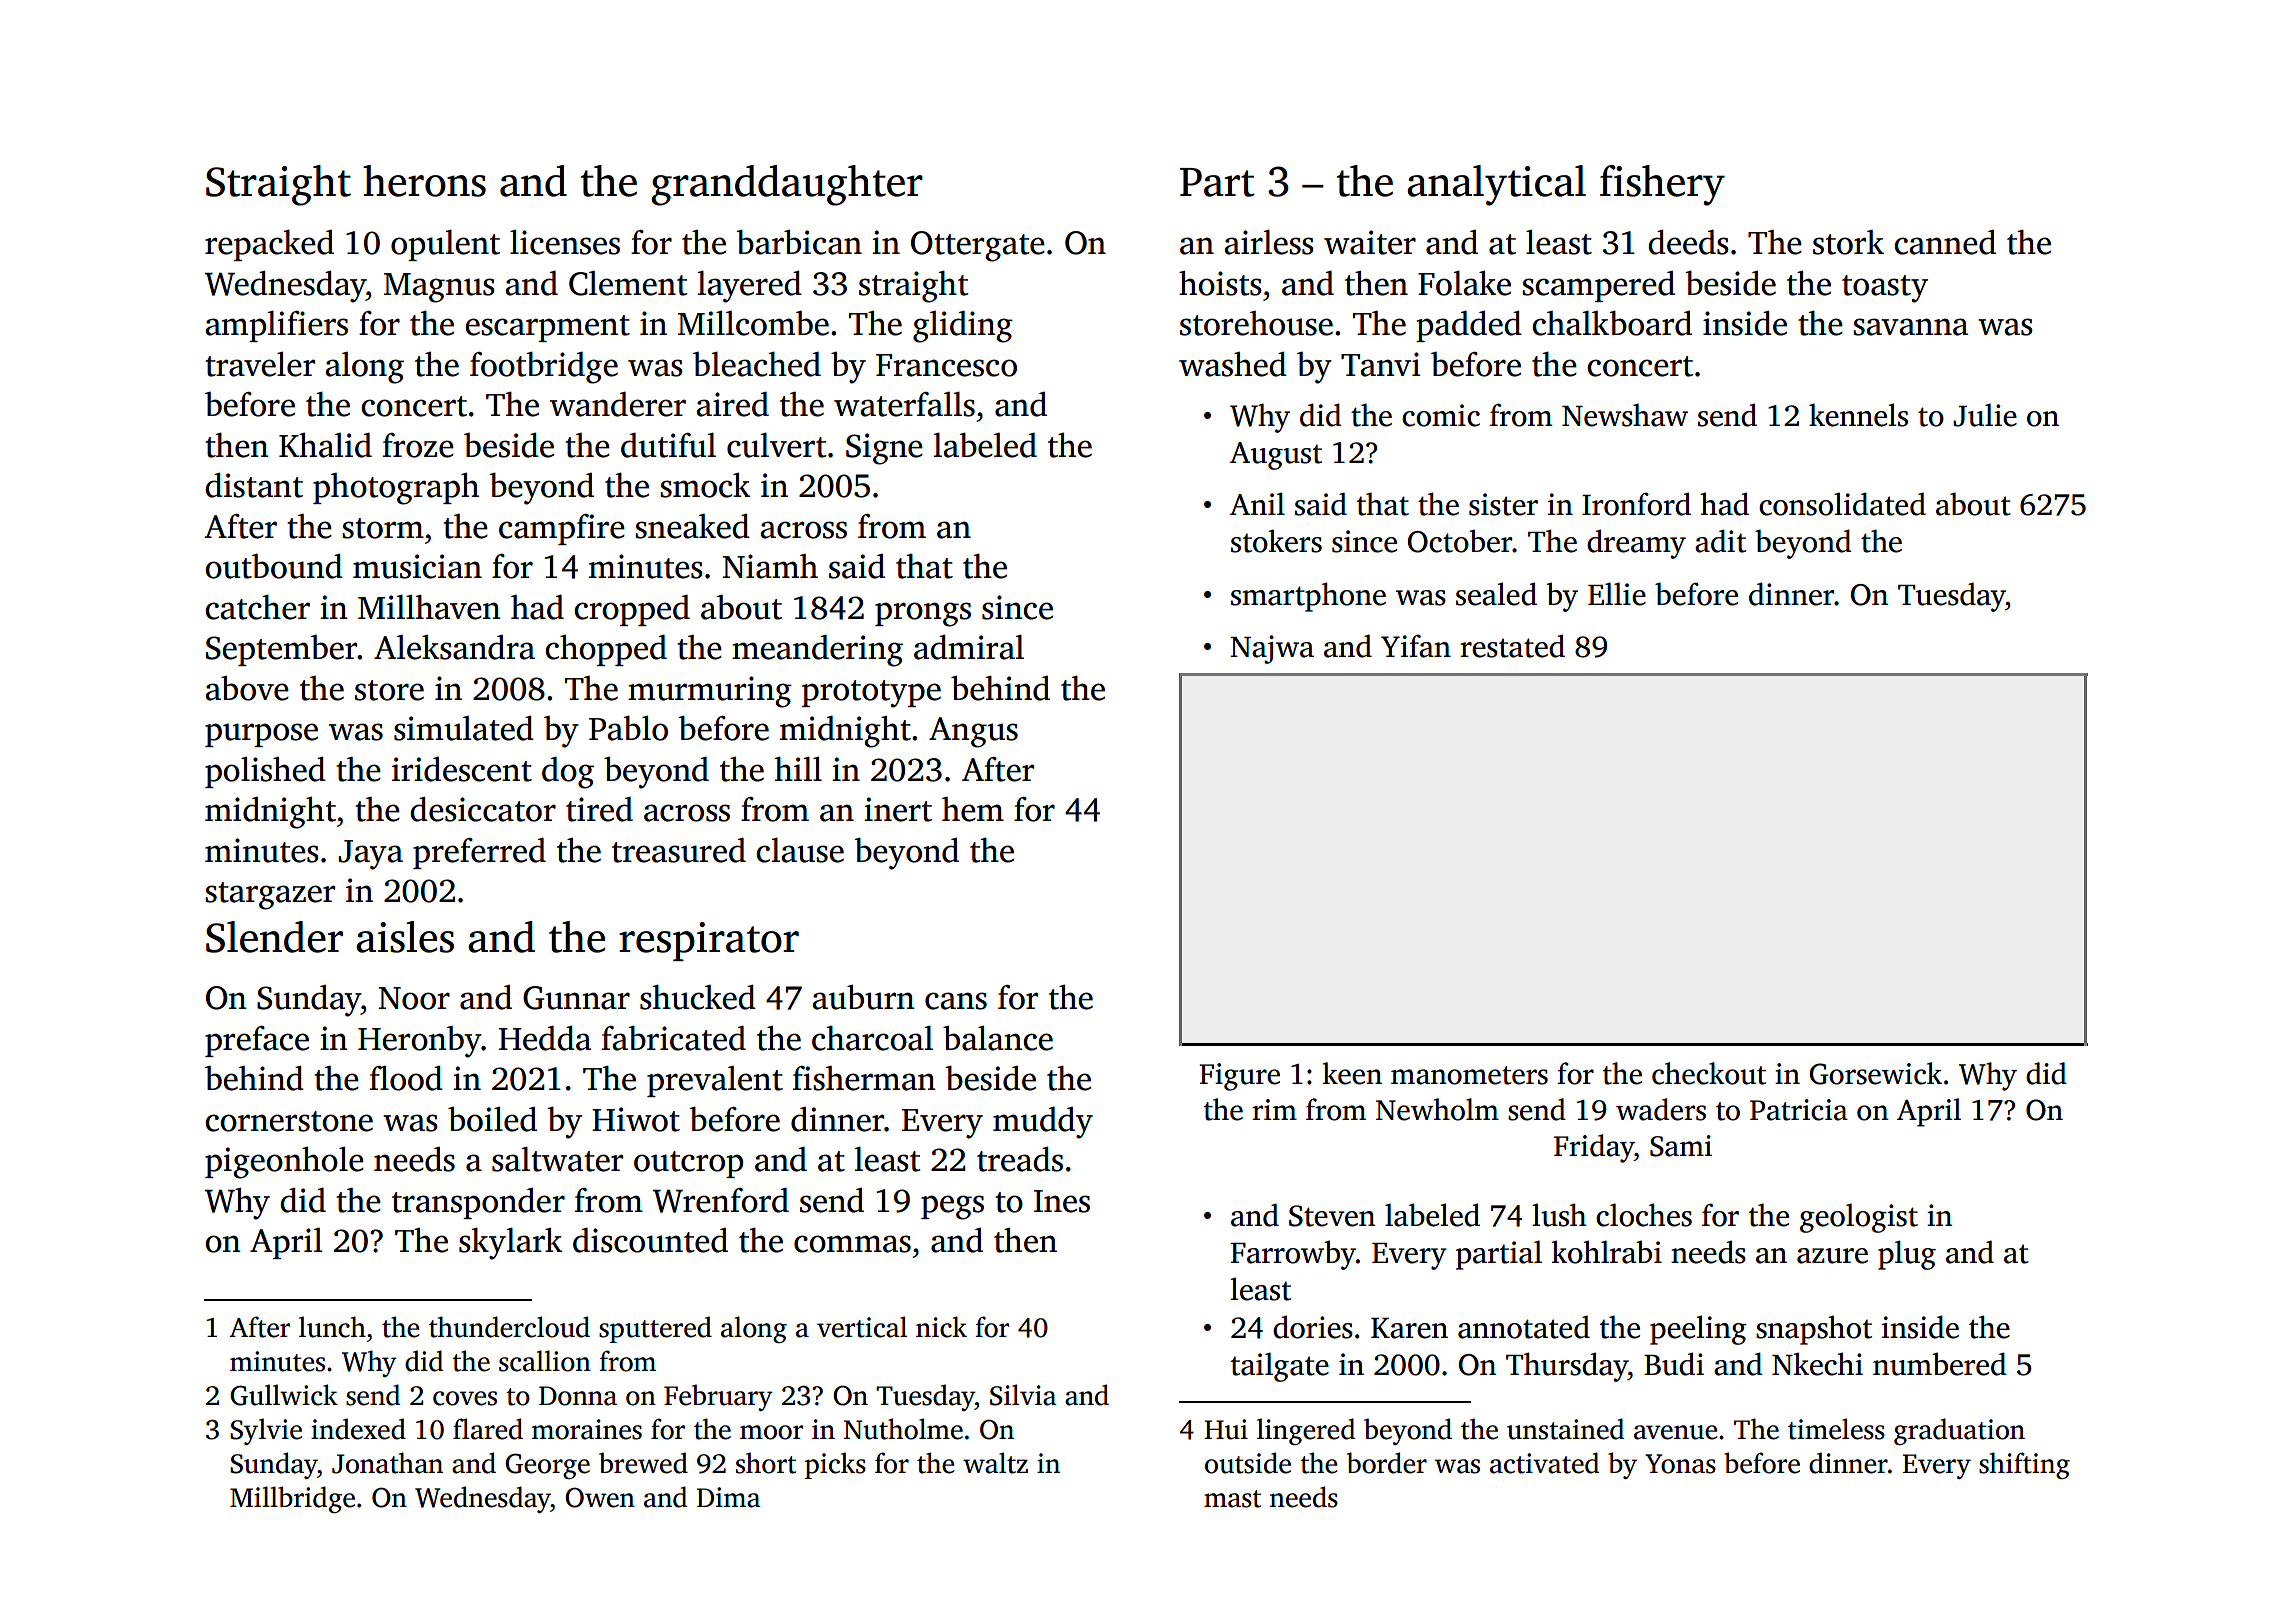  What do you see at coordinates (1220, 283) in the image?
I see `hoists` at bounding box center [1220, 283].
